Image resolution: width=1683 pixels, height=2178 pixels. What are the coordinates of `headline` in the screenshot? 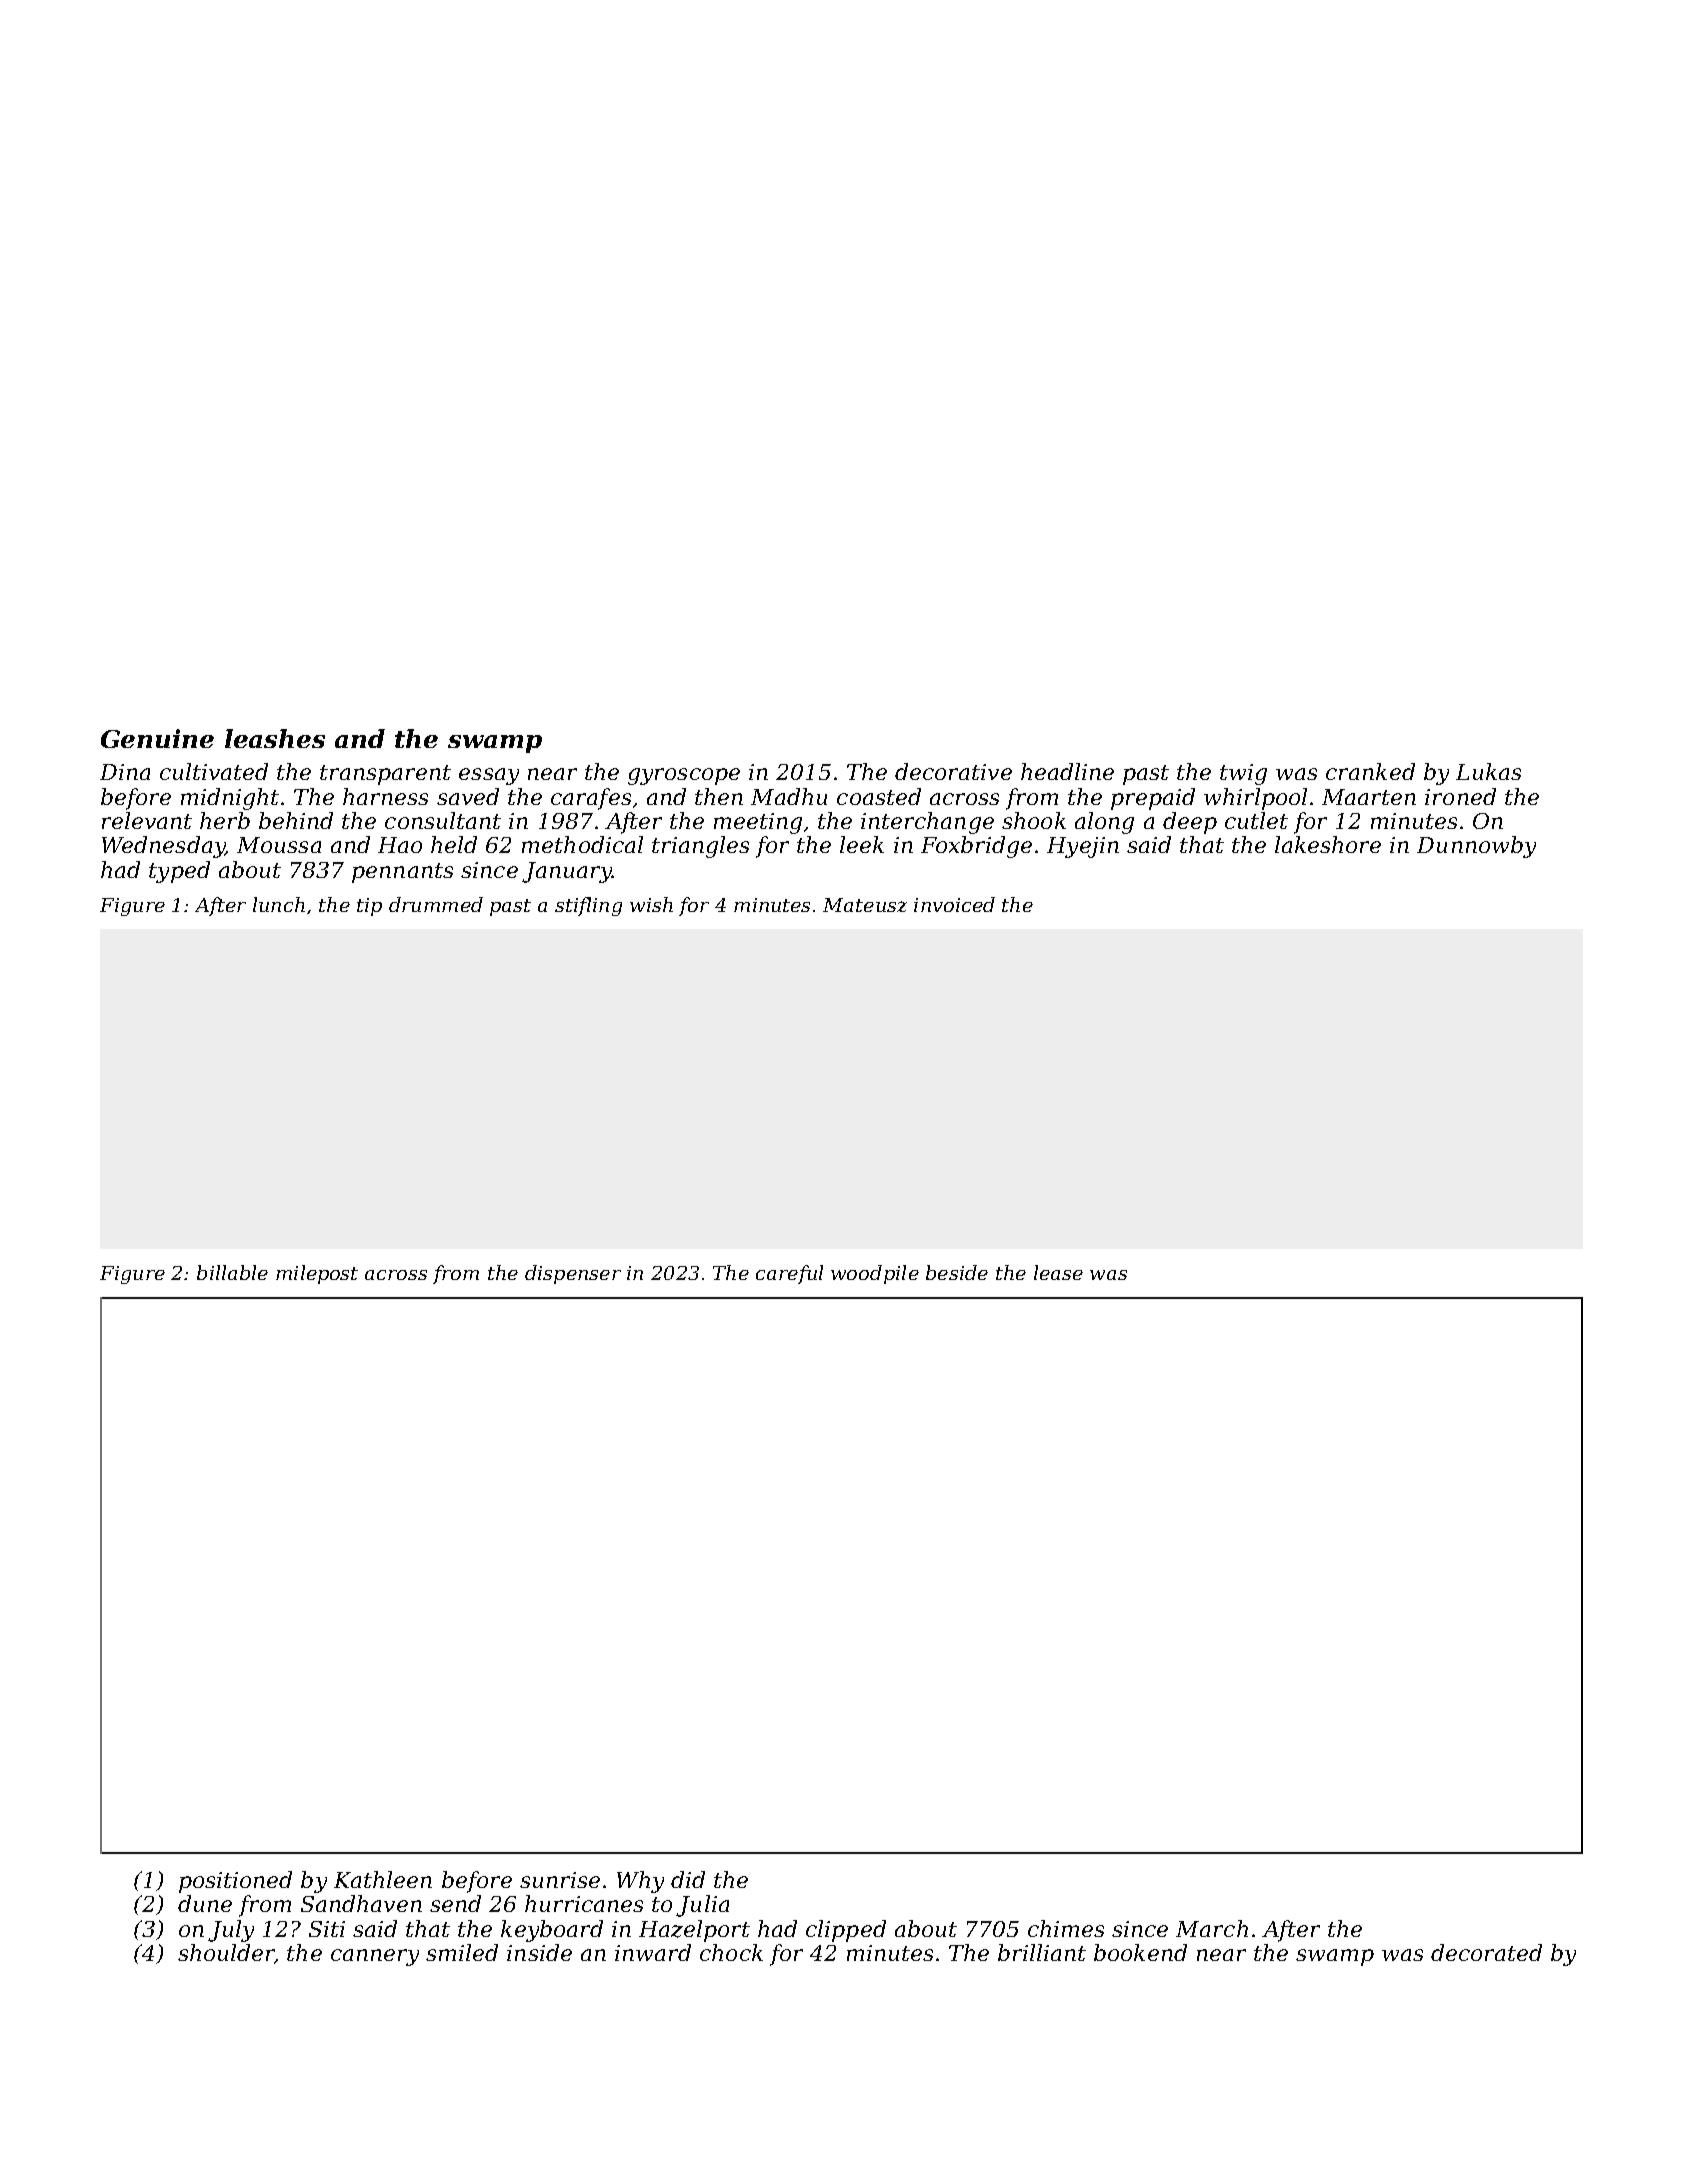 It's located at (1067, 771).
